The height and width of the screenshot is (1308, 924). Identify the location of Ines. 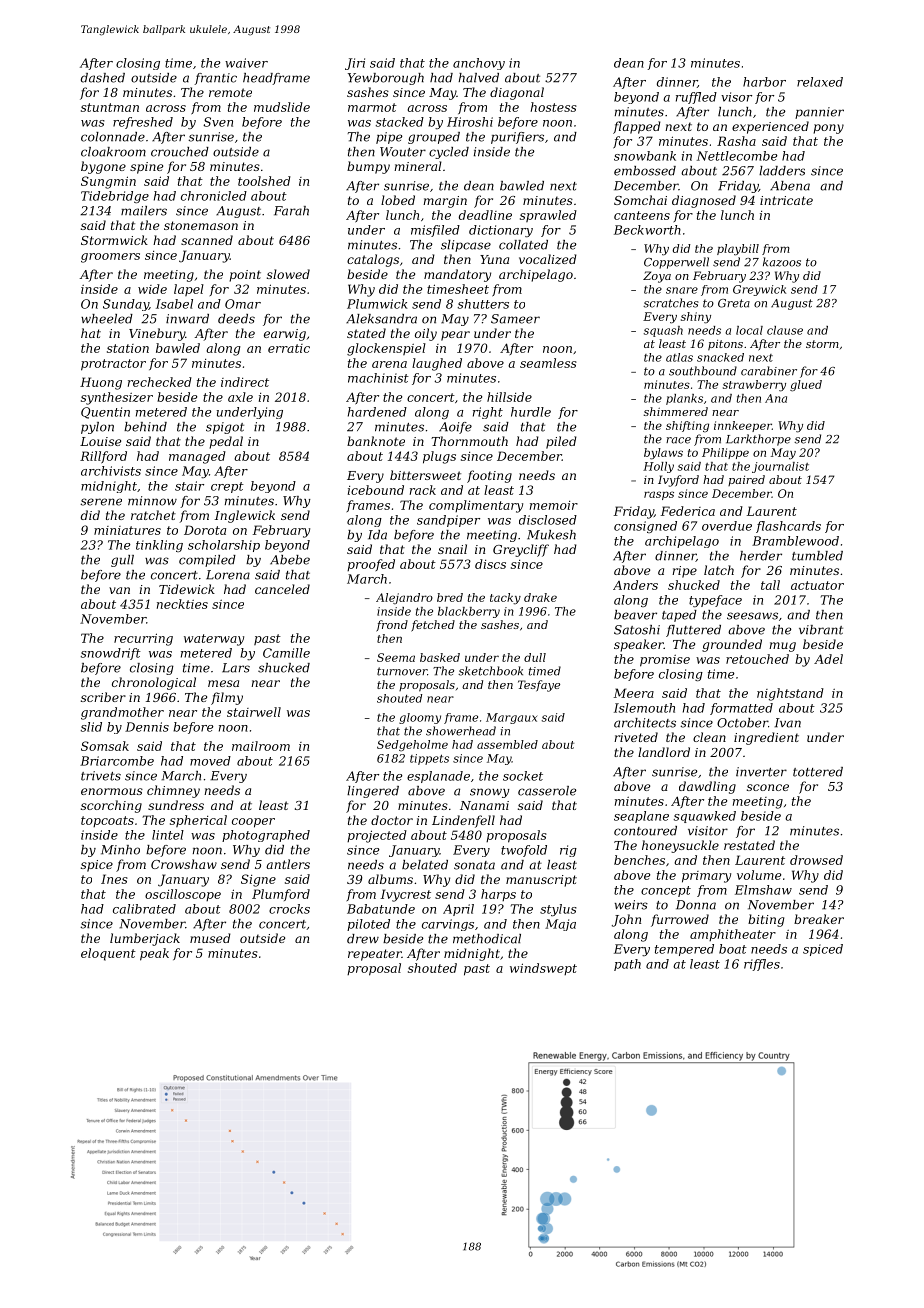
(114, 879).
